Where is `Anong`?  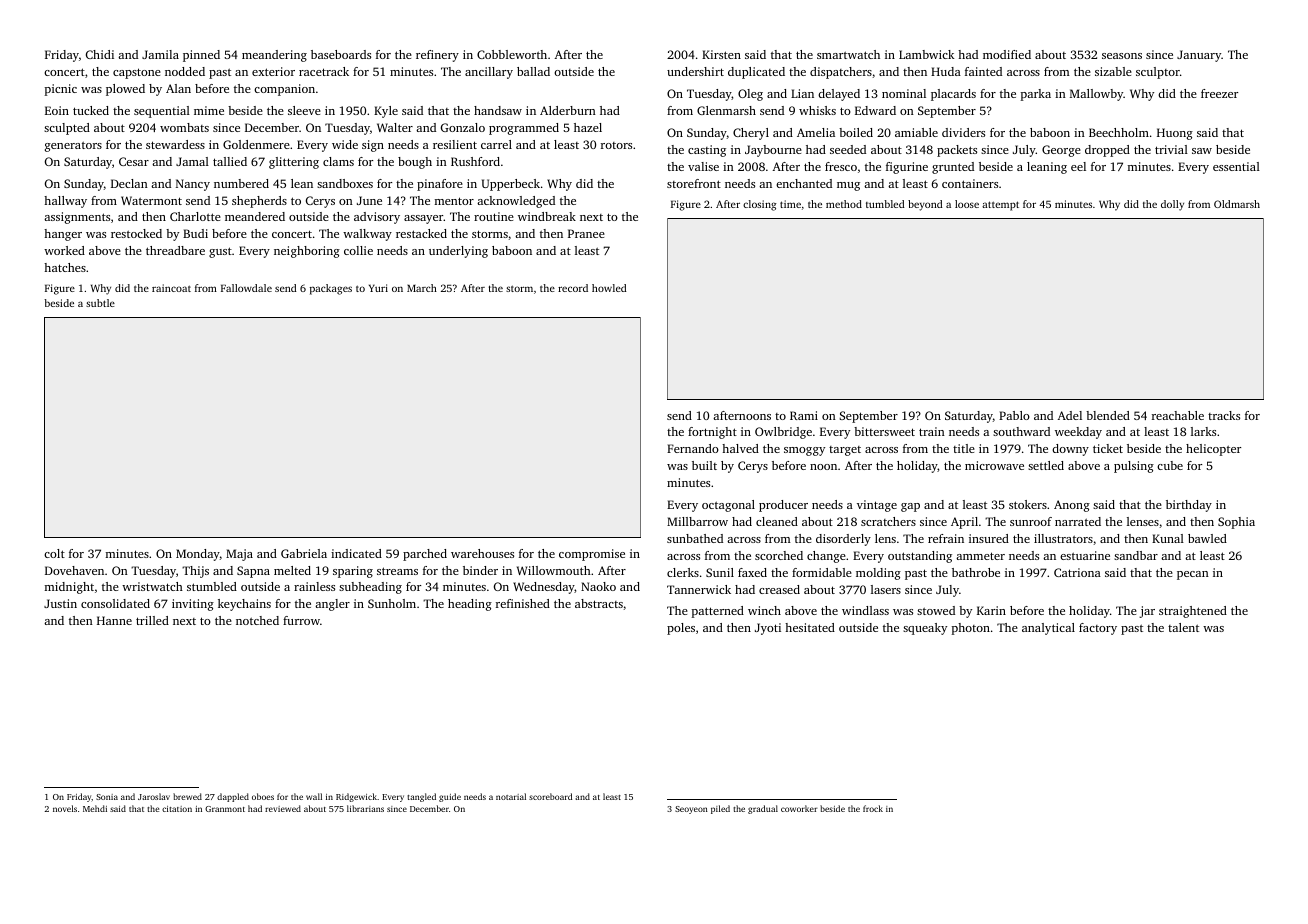
Anong is located at coordinates (1072, 506).
